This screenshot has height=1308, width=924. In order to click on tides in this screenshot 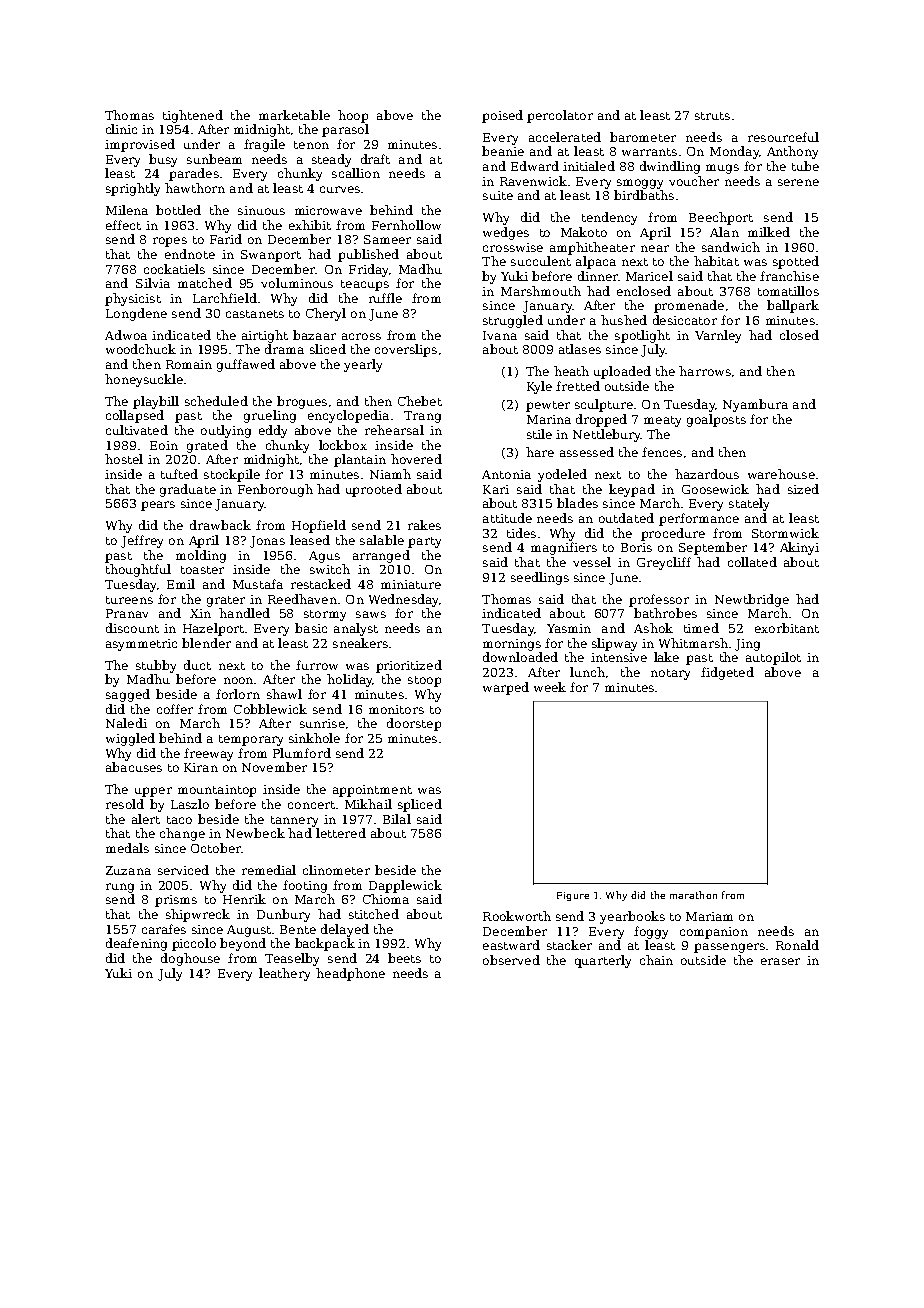, I will do `click(521, 533)`.
